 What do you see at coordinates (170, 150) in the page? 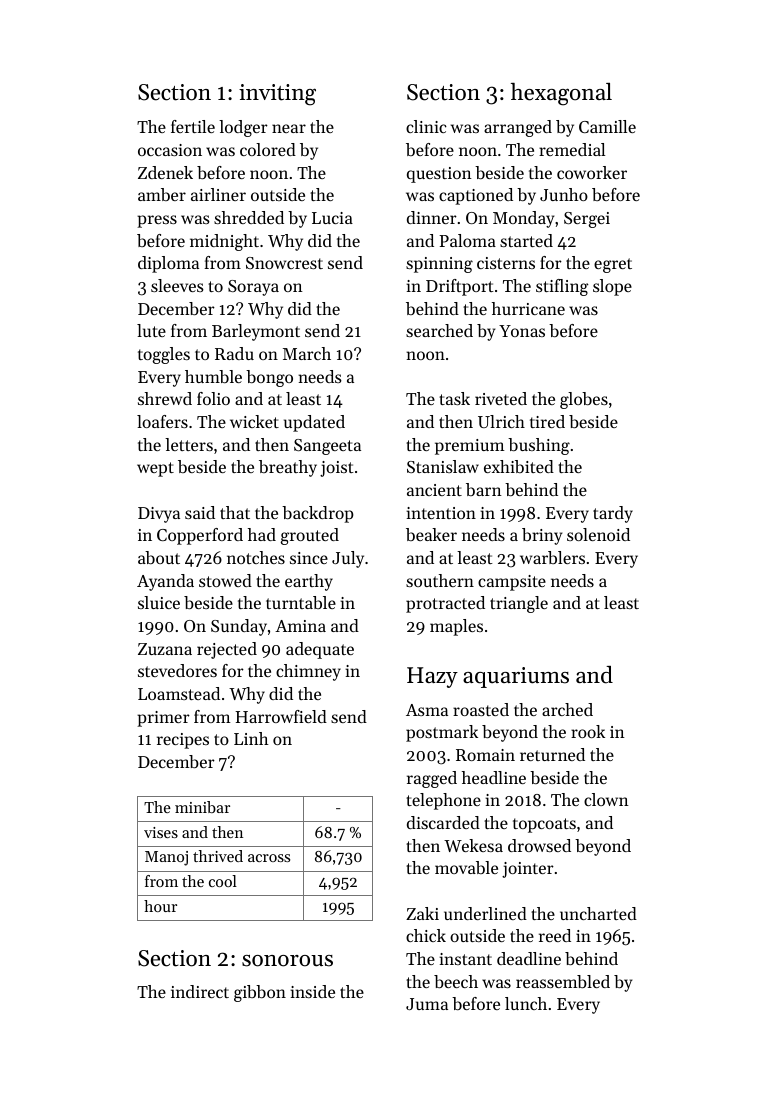
I see `occasion` at bounding box center [170, 150].
